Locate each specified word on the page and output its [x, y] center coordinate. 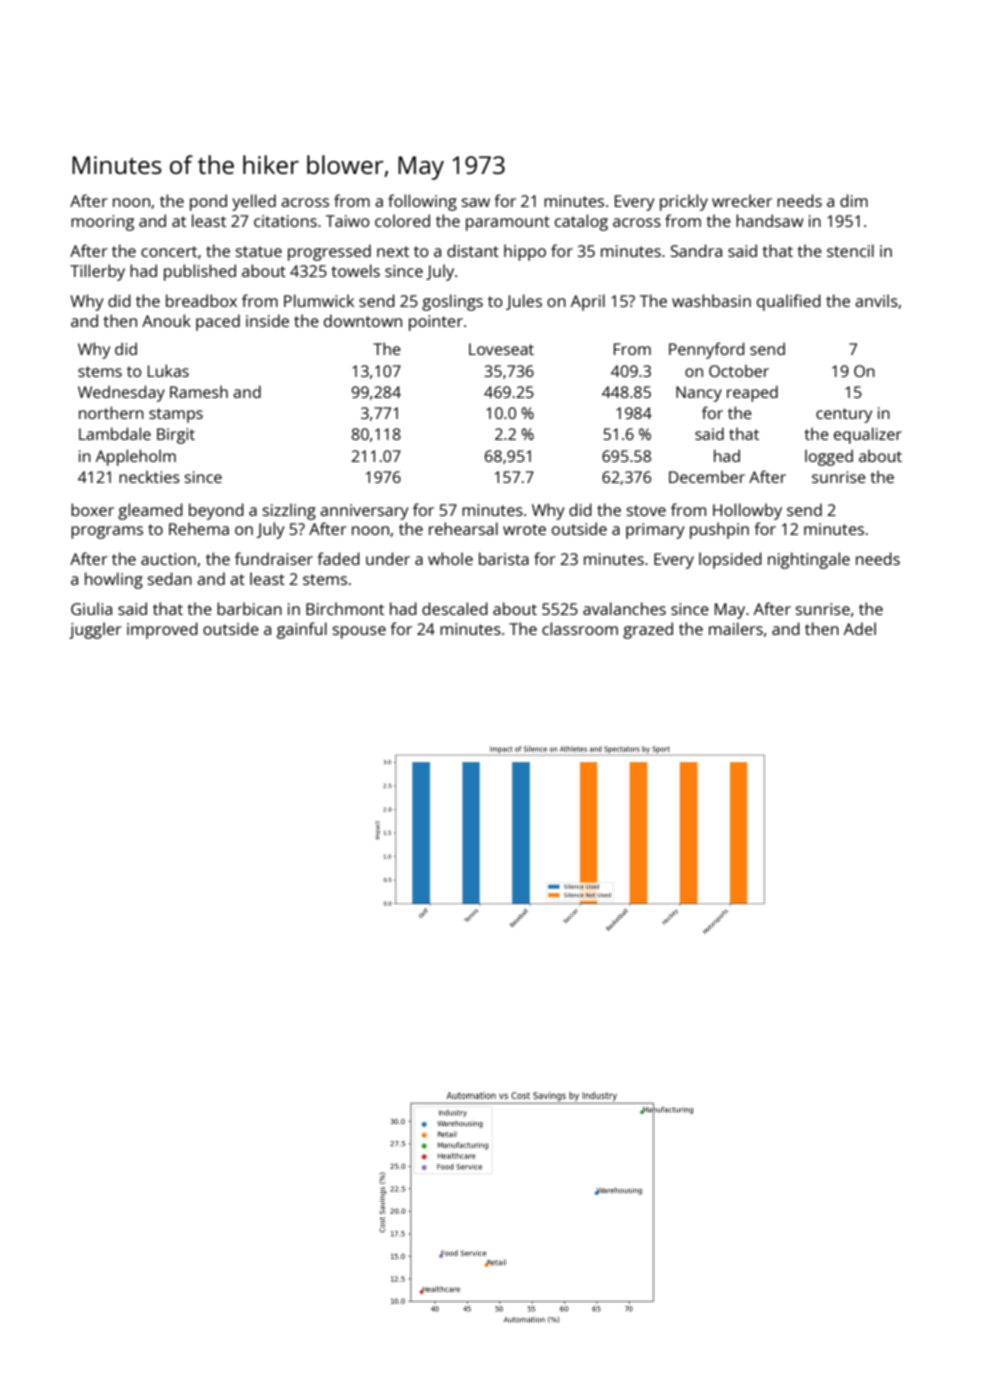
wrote [524, 529]
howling [114, 580]
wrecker [742, 200]
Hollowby [747, 511]
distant [473, 250]
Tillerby [97, 272]
